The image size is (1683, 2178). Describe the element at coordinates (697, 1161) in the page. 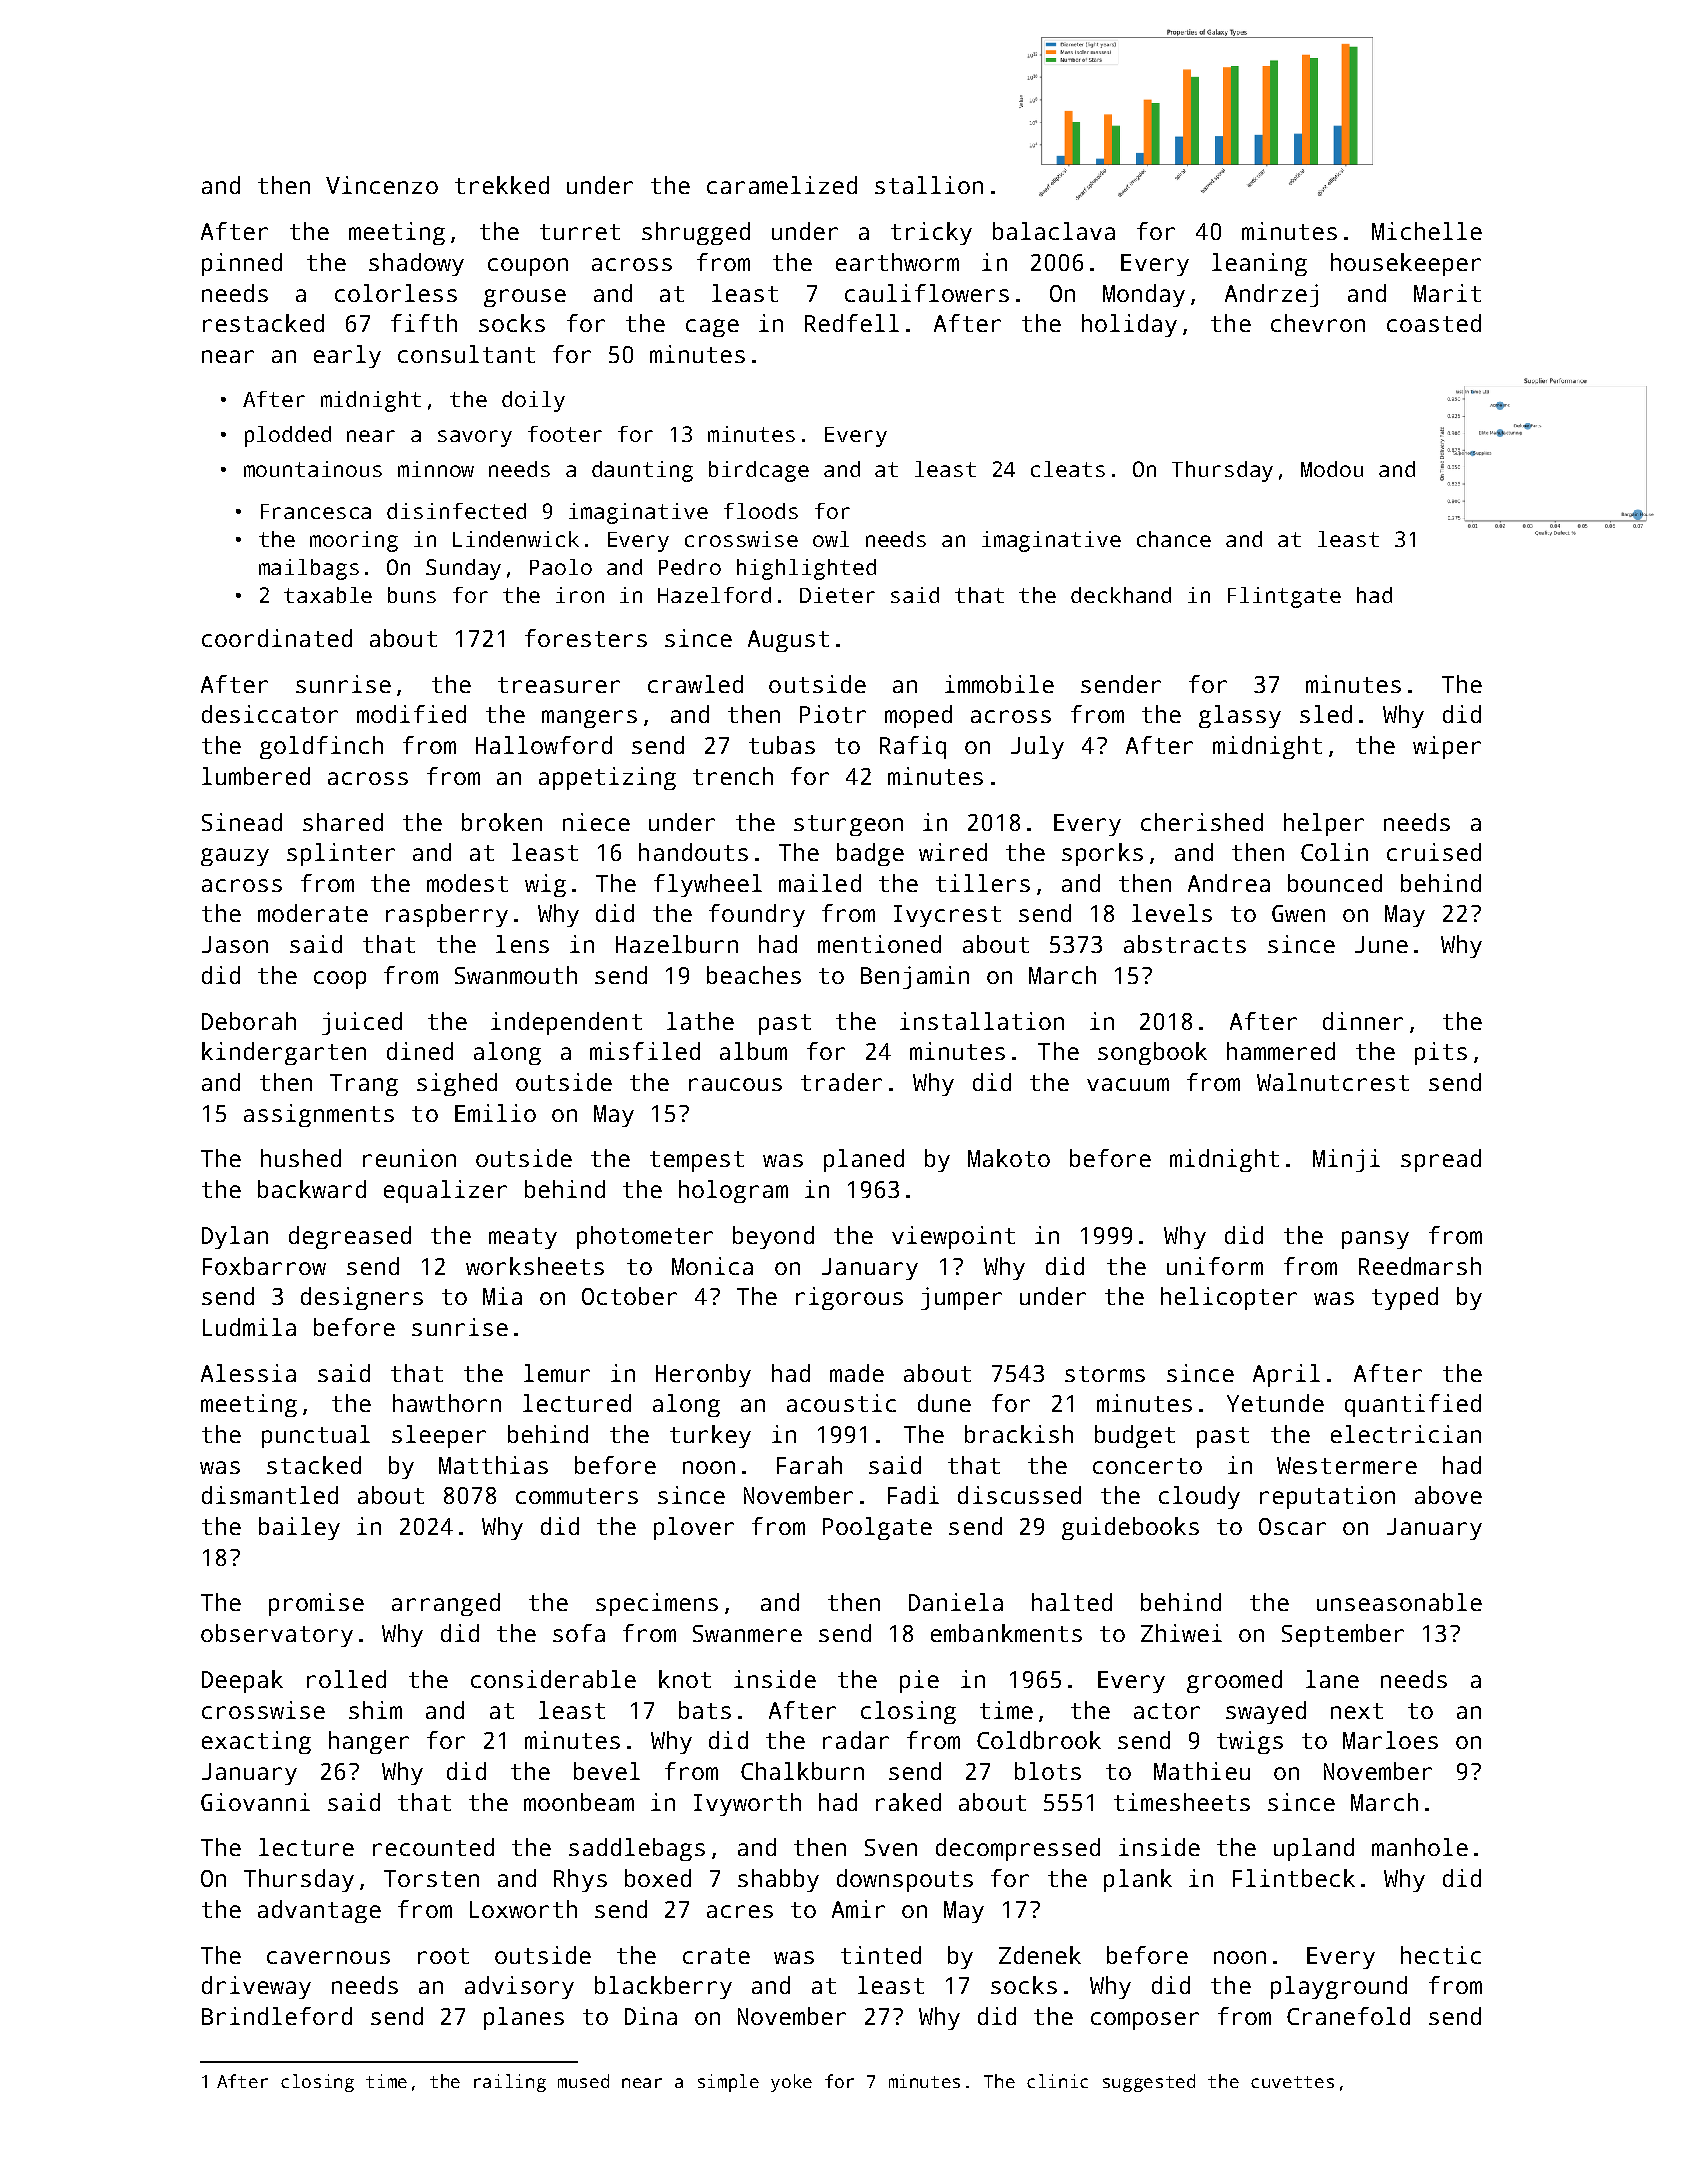

I see `tempest` at that location.
